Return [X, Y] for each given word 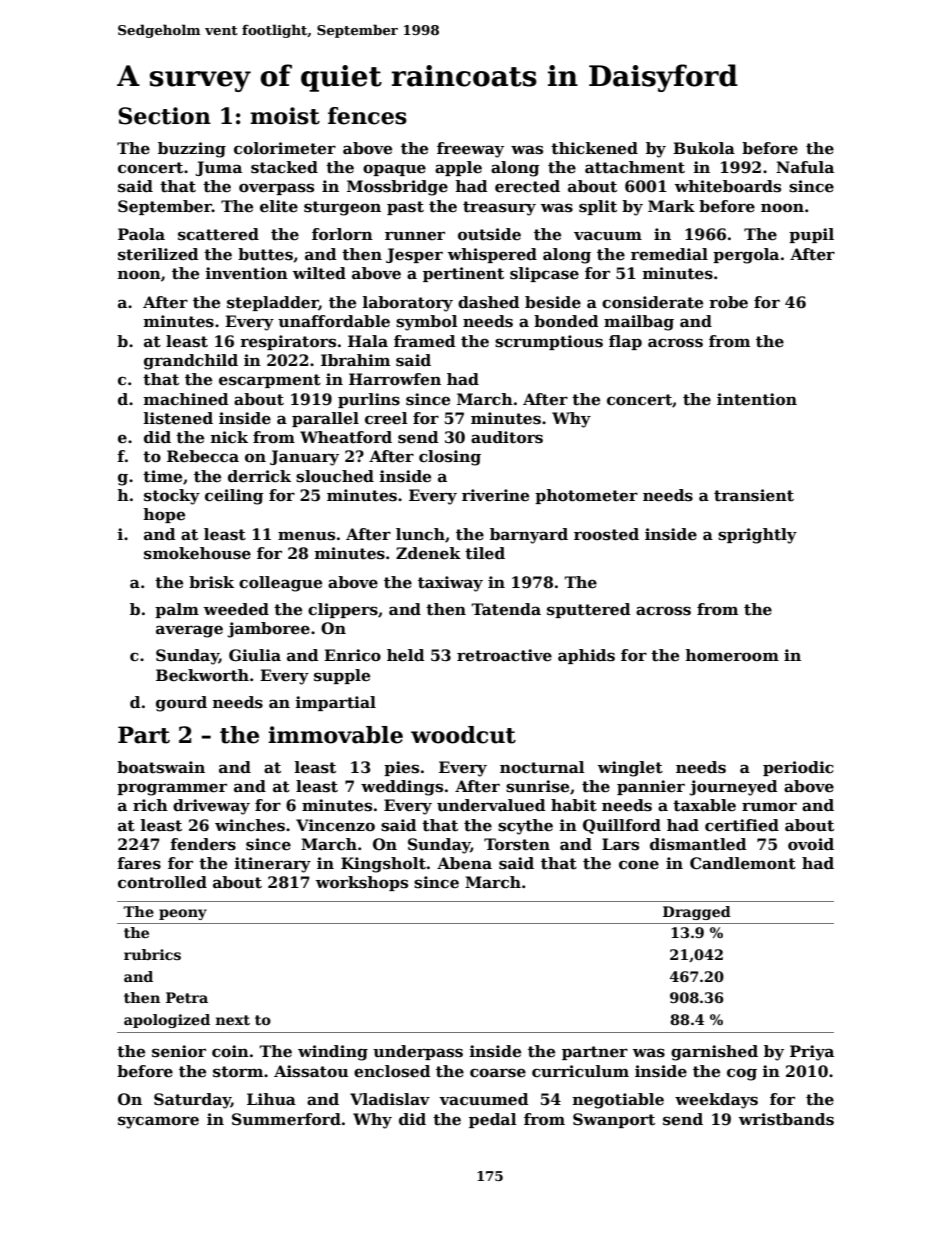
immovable [335, 735]
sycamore [158, 1122]
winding [333, 1053]
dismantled [698, 844]
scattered [218, 234]
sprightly [757, 536]
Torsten [517, 844]
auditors [507, 437]
